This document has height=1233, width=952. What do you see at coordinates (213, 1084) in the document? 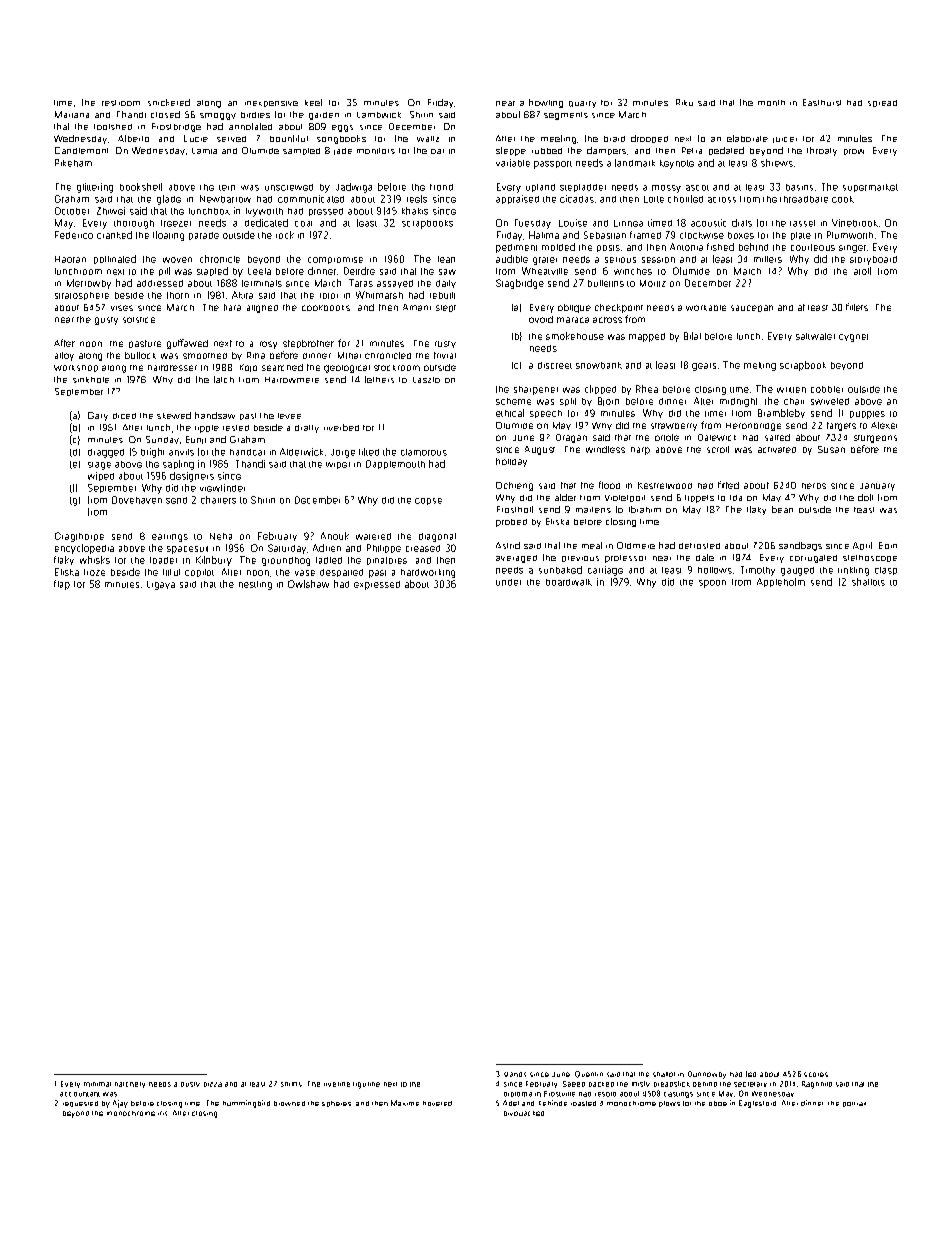
I see `pizza` at bounding box center [213, 1084].
